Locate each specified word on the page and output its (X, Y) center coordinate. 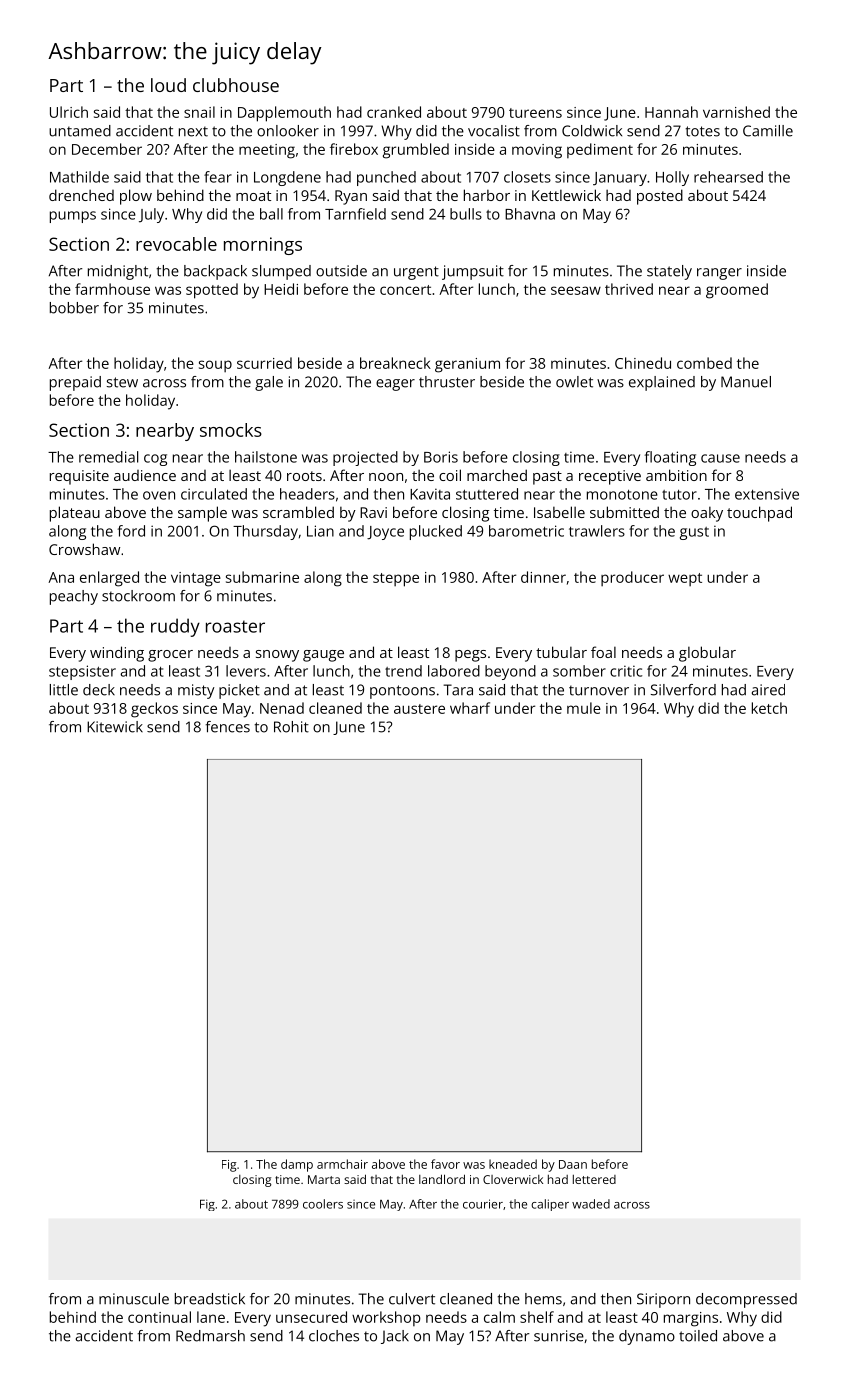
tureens (535, 113)
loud (168, 85)
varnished (736, 112)
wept (685, 579)
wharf (470, 708)
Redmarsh (210, 1336)
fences (228, 727)
